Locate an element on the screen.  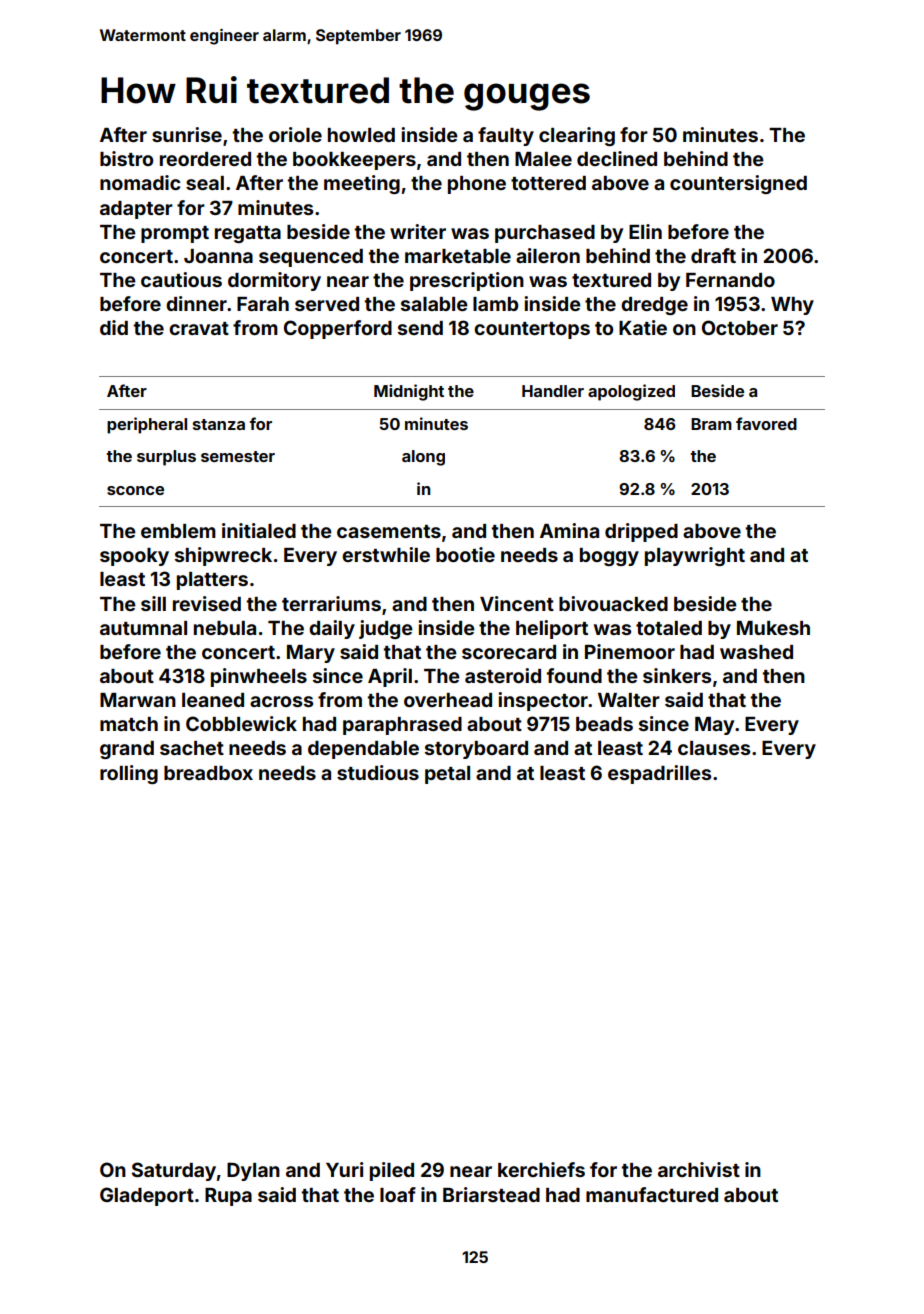
breadbox is located at coordinates (208, 773).
